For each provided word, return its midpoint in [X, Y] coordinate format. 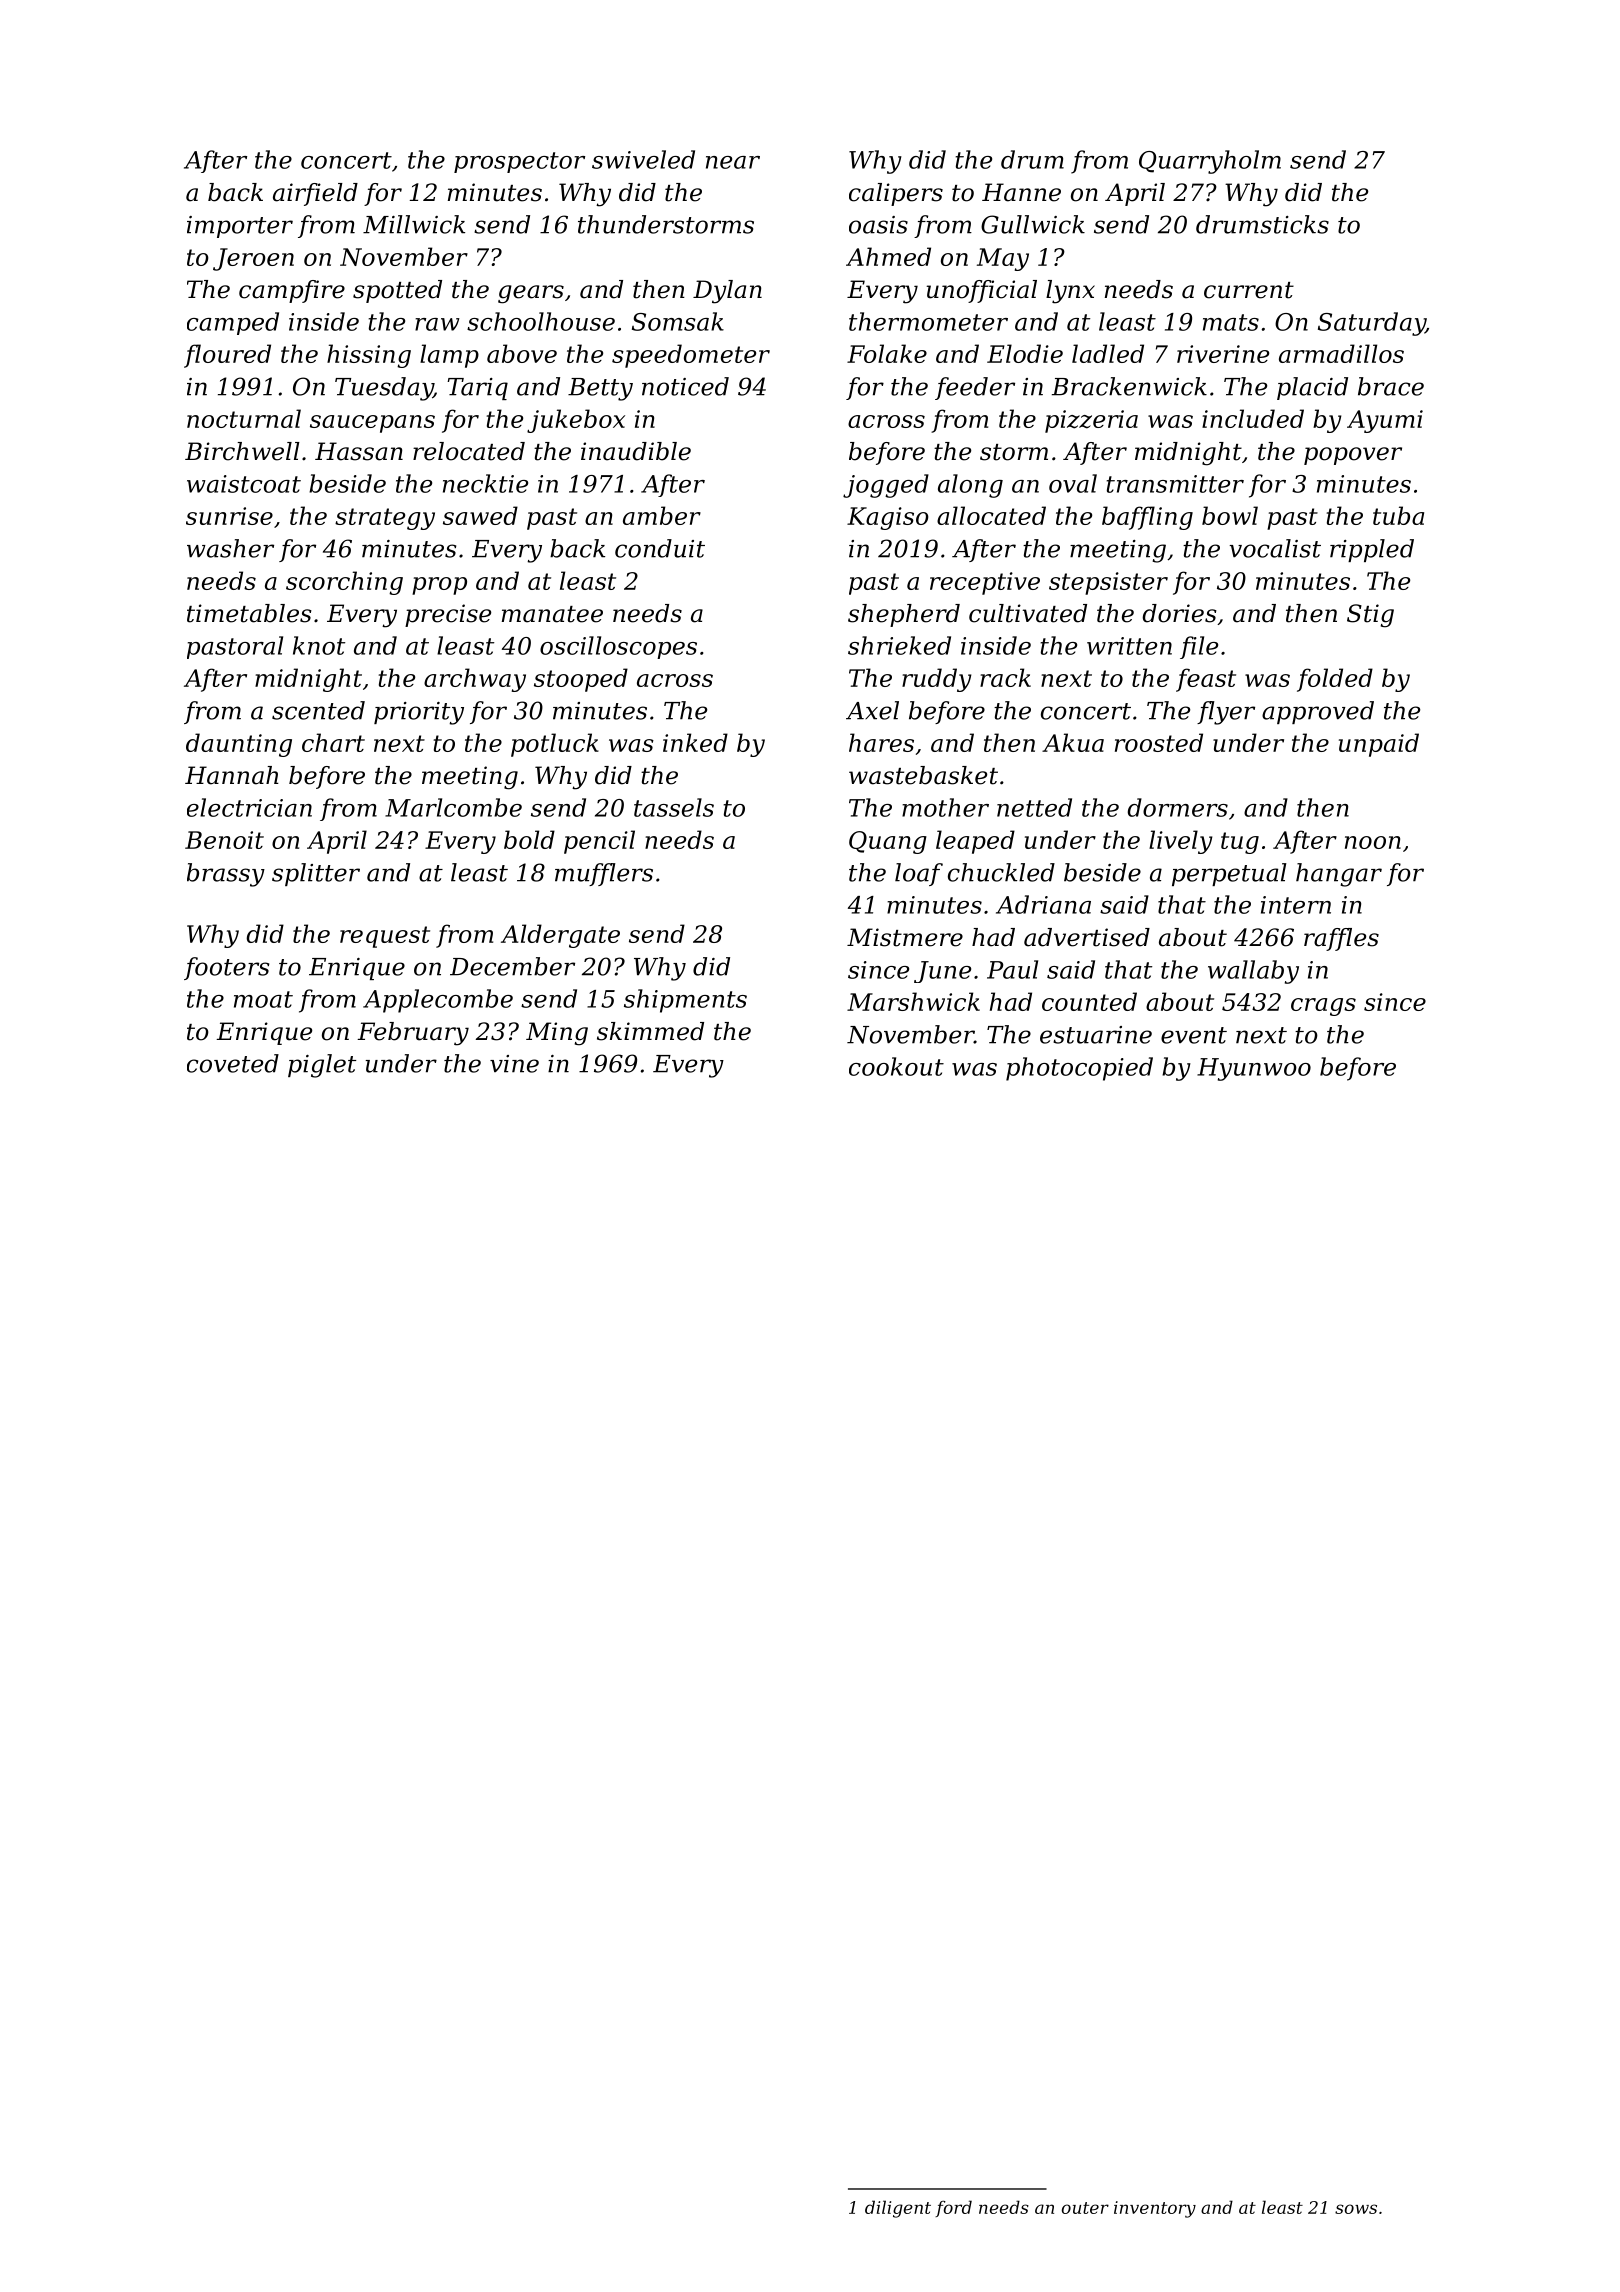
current [1249, 290]
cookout [896, 1066]
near [733, 162]
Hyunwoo [1254, 1069]
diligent [898, 2209]
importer [240, 227]
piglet [322, 1066]
